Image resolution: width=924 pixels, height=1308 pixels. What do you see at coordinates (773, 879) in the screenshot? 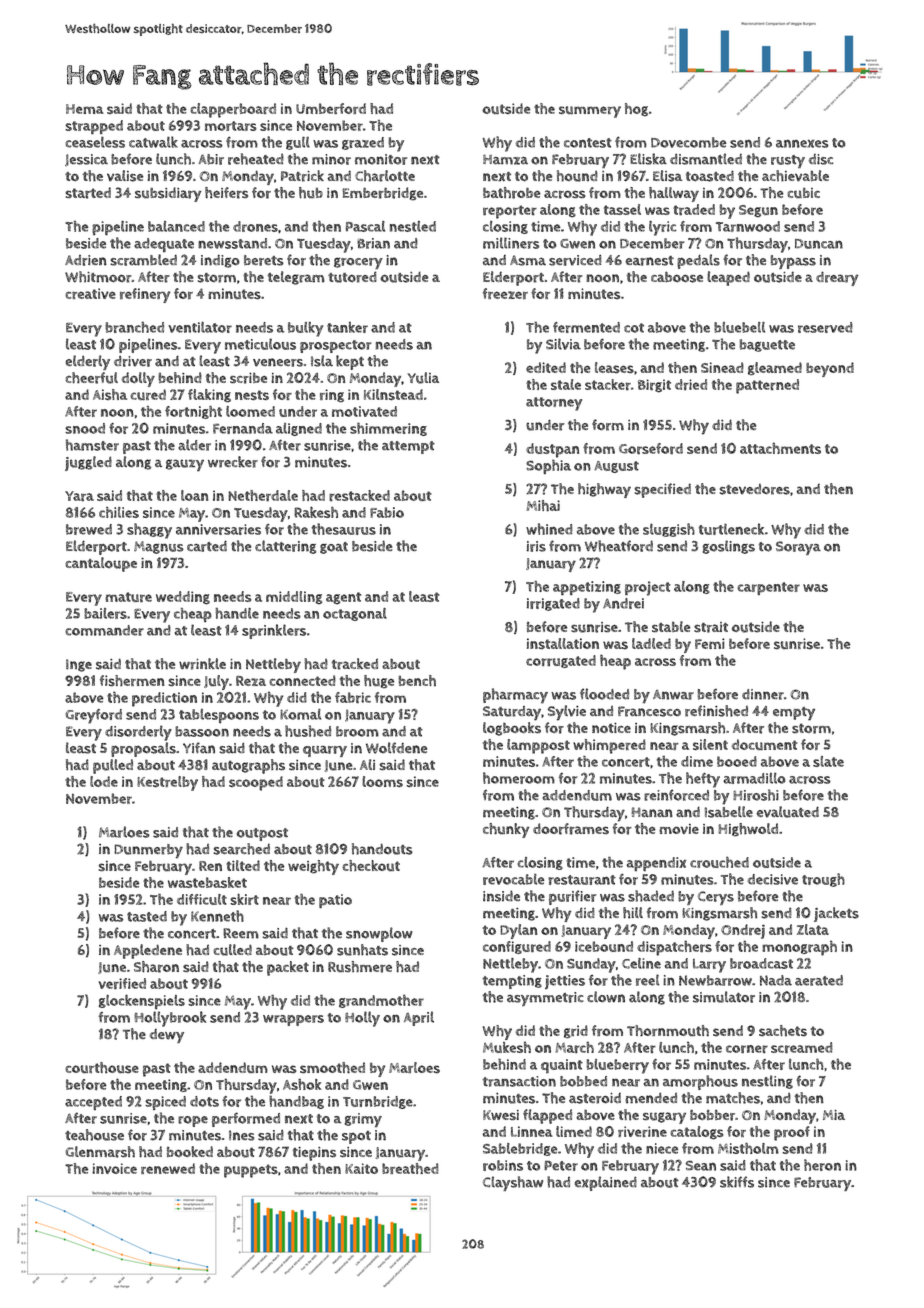
I see `decisive` at bounding box center [773, 879].
